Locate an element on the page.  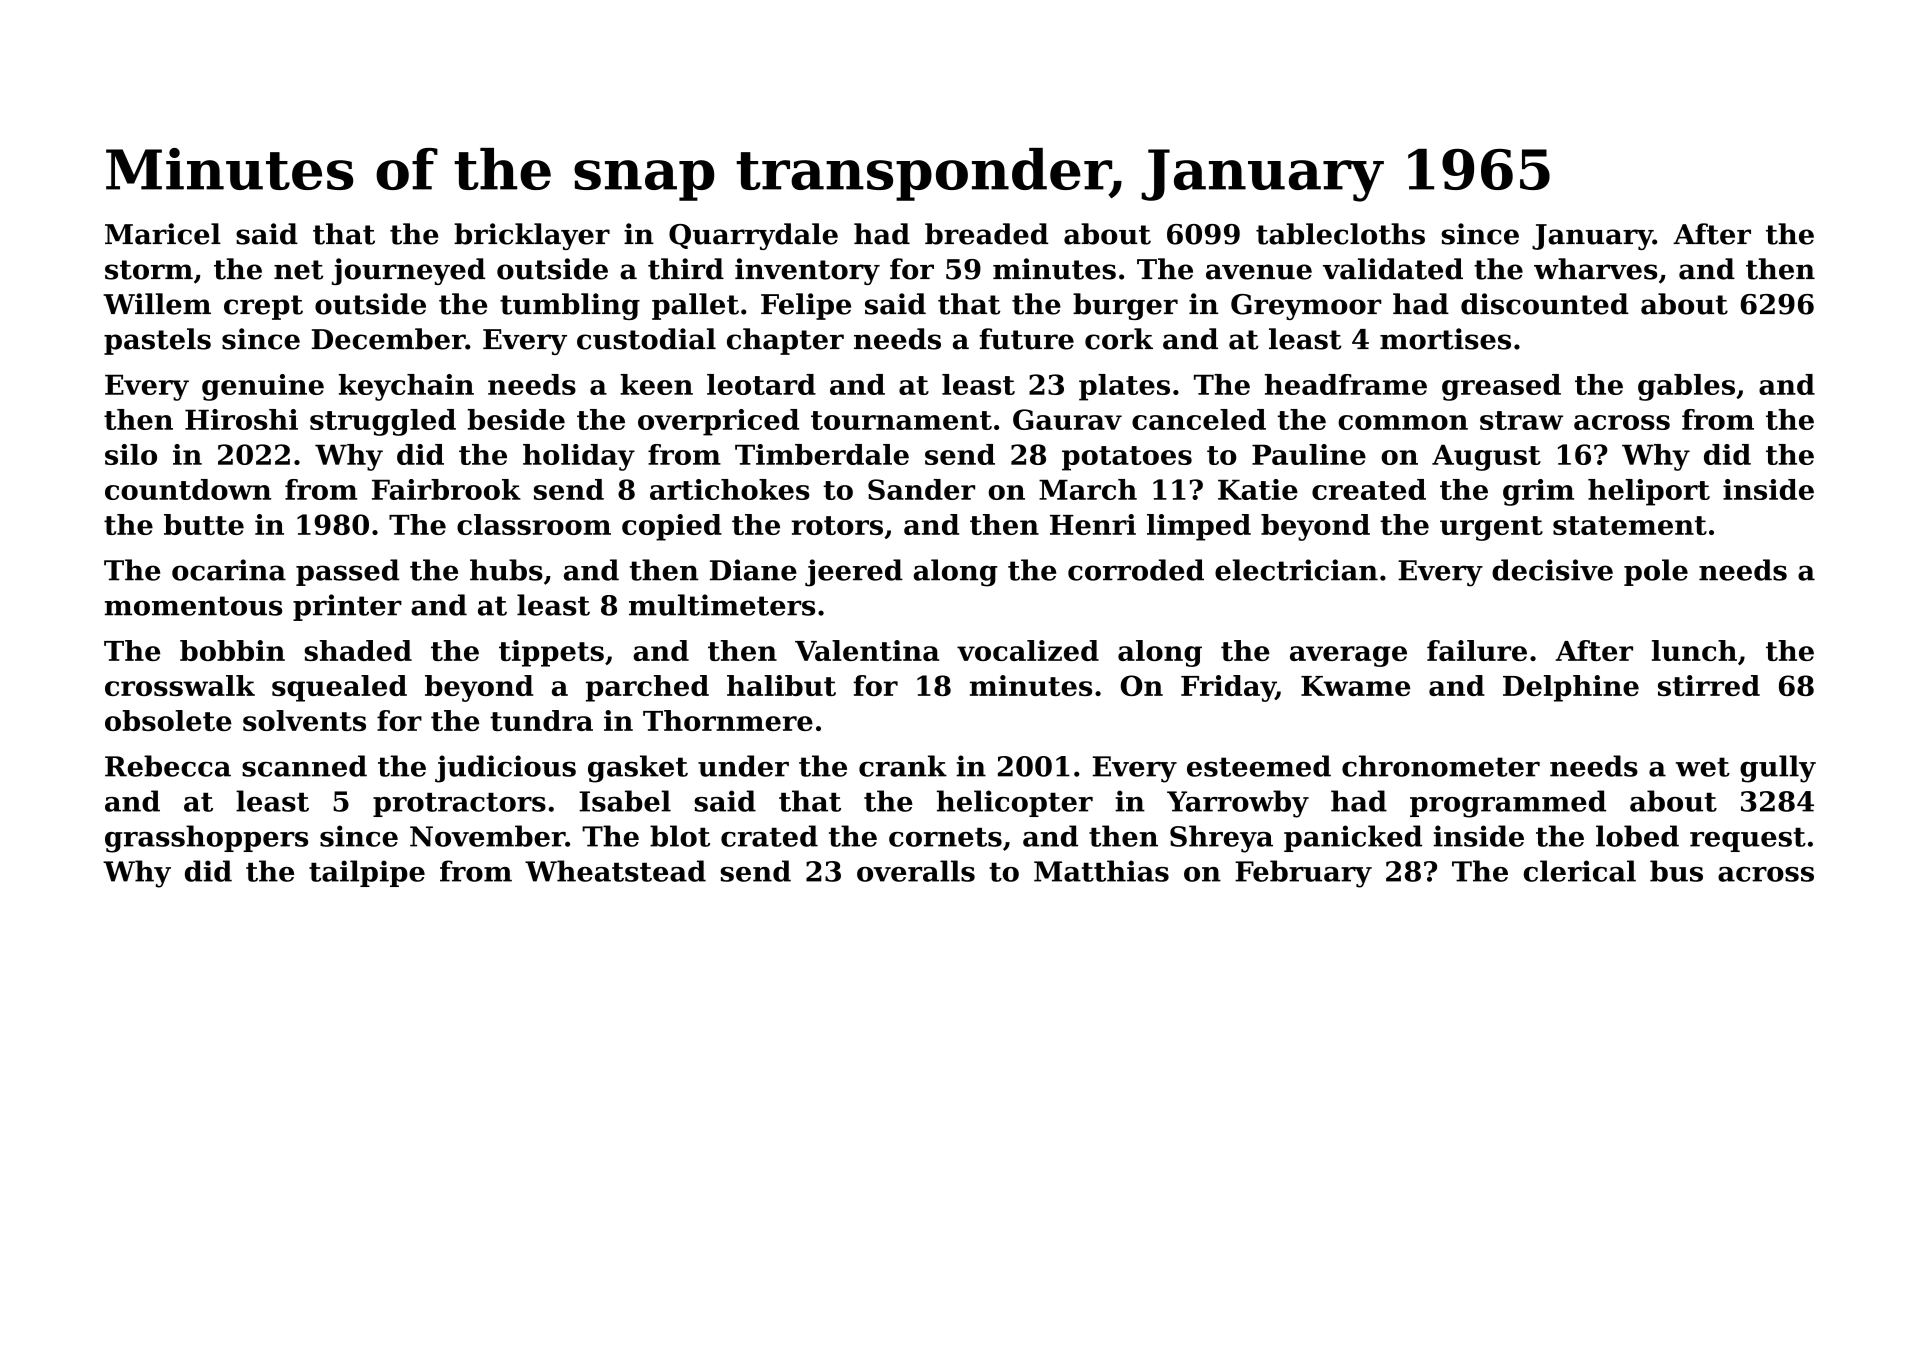
Maricel is located at coordinates (163, 234).
